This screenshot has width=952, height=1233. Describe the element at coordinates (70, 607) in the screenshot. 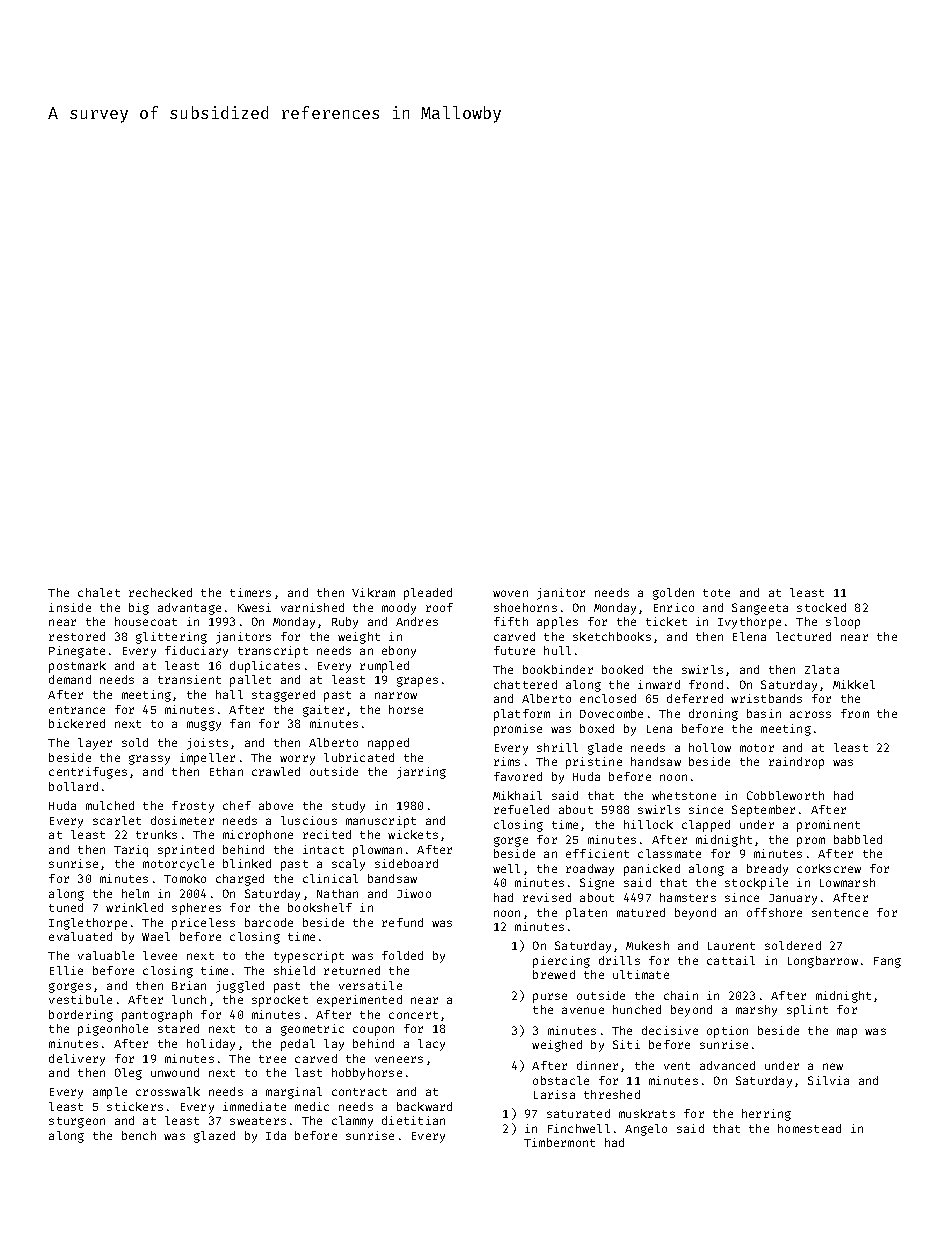

I see `inside` at that location.
